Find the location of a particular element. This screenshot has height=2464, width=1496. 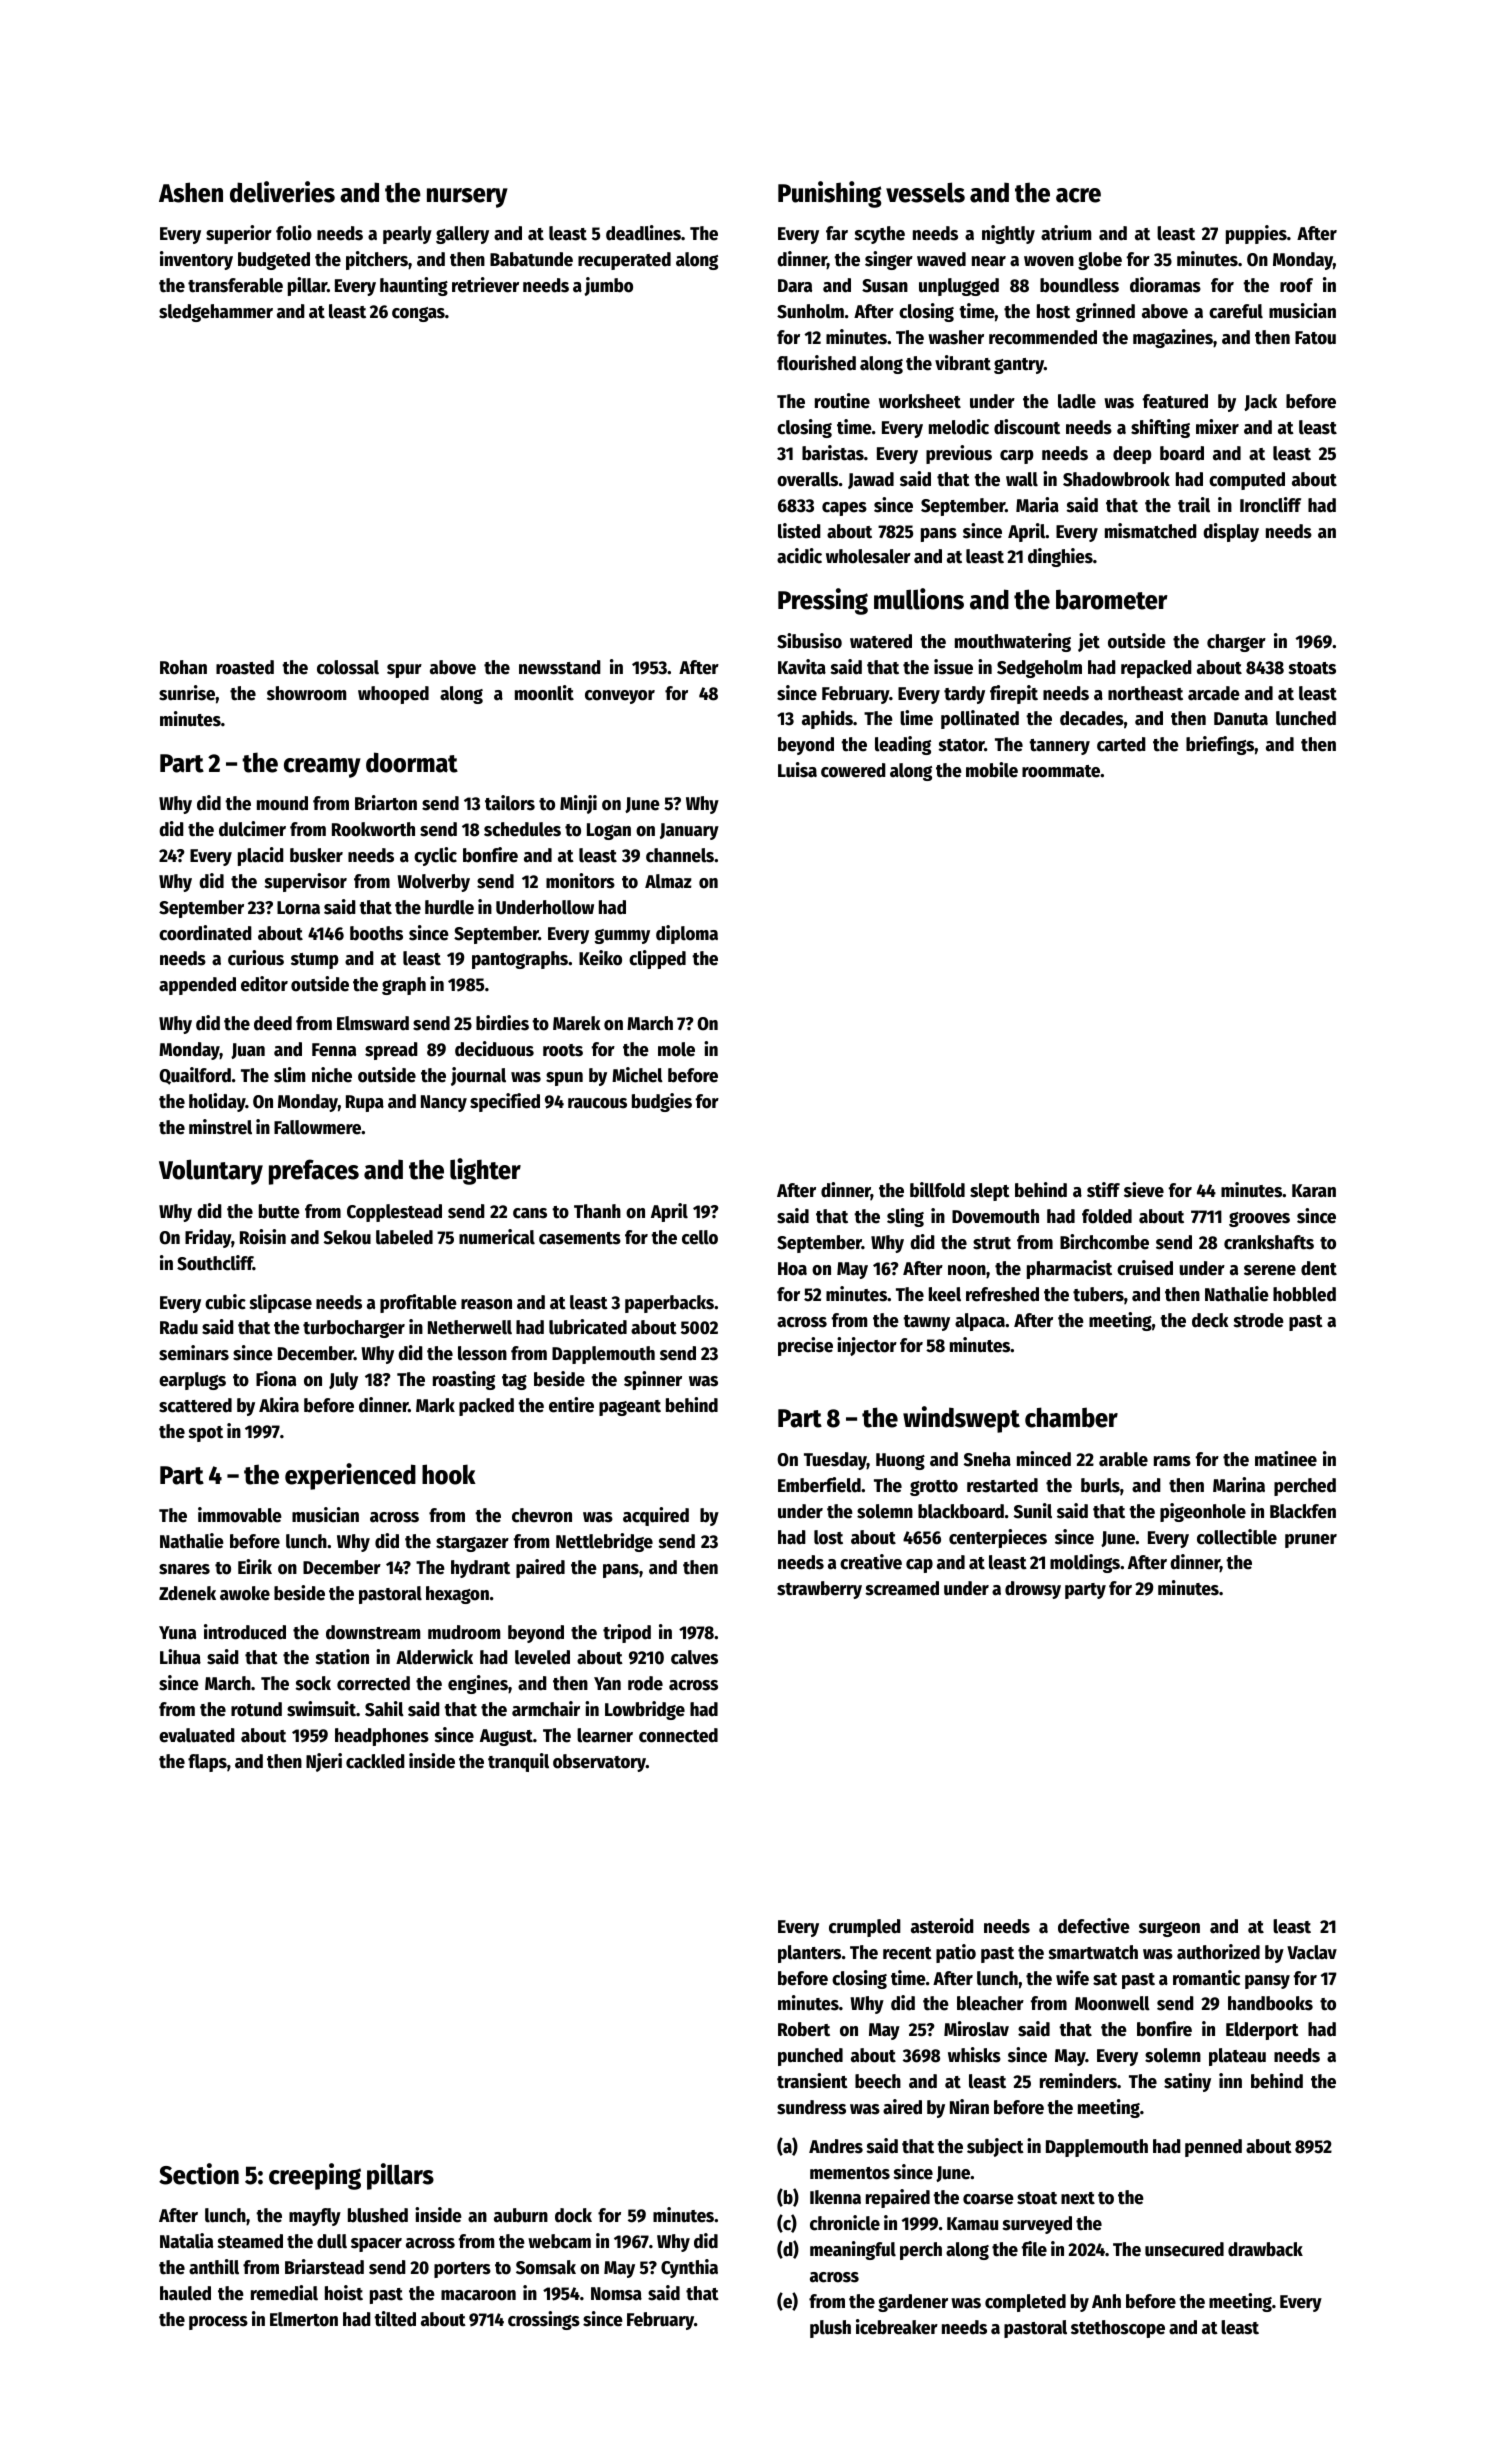

matinee is located at coordinates (1286, 1459).
